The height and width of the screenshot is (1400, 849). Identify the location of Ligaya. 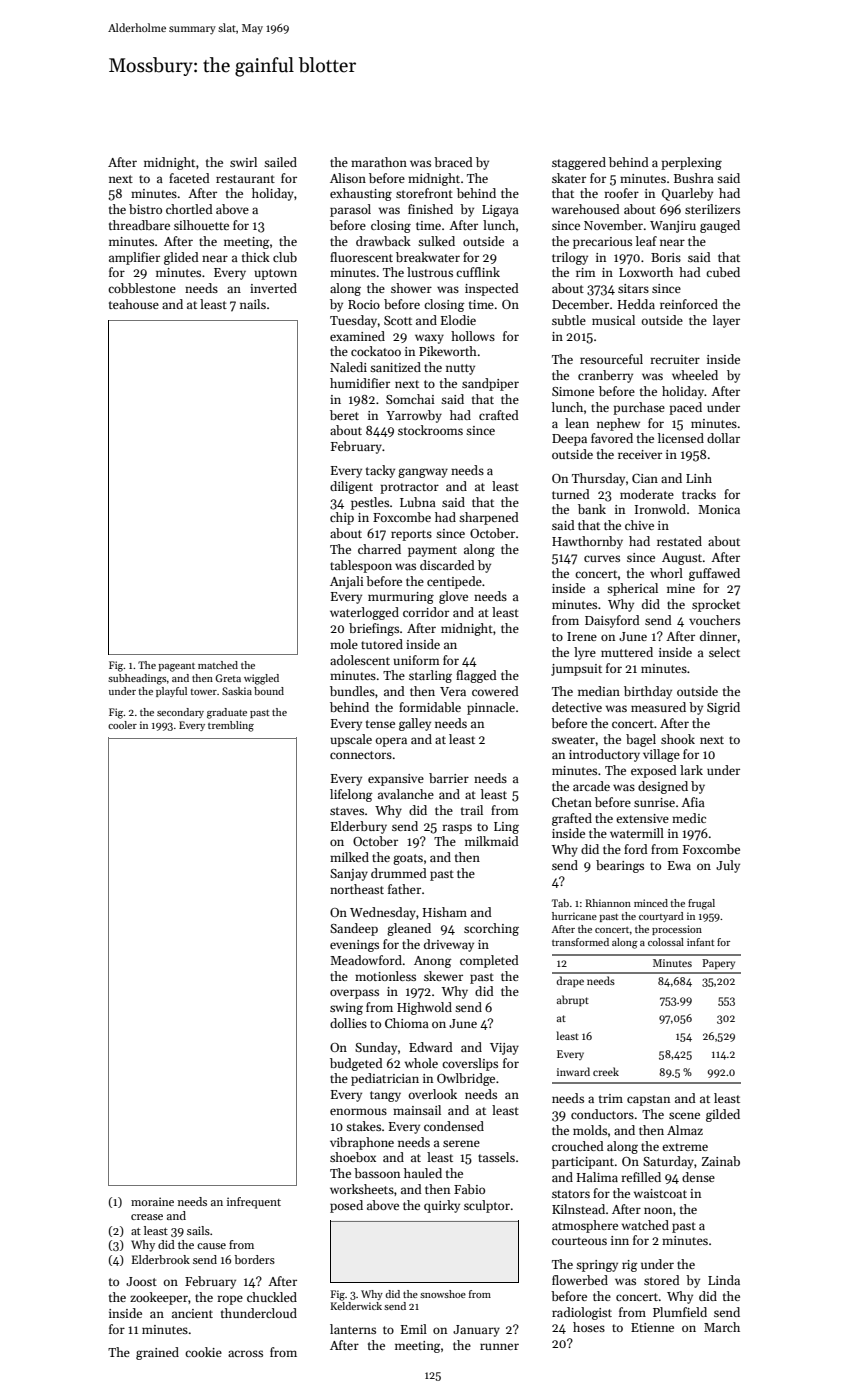
(500, 211).
